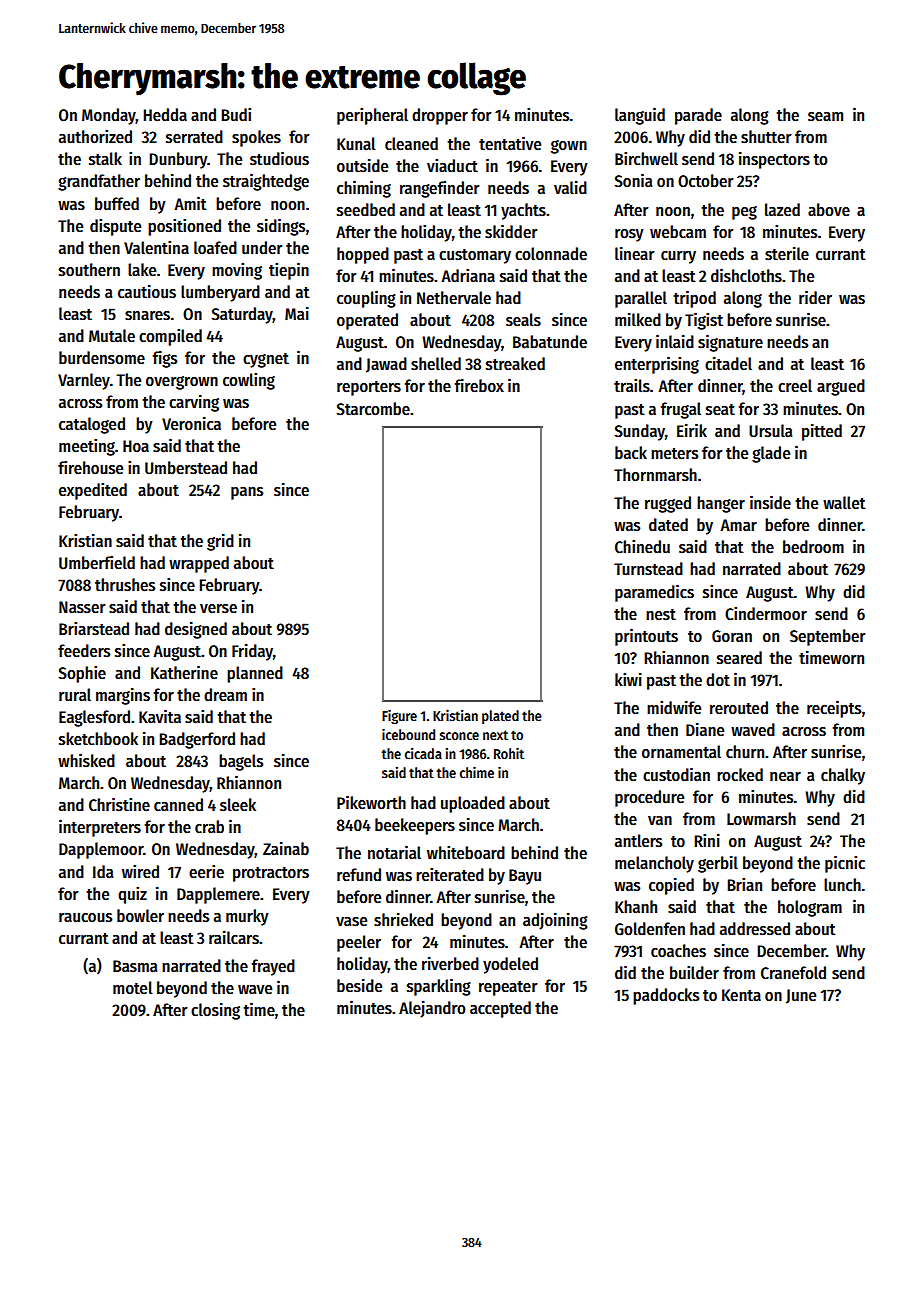  What do you see at coordinates (372, 116) in the screenshot?
I see `peripheral` at bounding box center [372, 116].
